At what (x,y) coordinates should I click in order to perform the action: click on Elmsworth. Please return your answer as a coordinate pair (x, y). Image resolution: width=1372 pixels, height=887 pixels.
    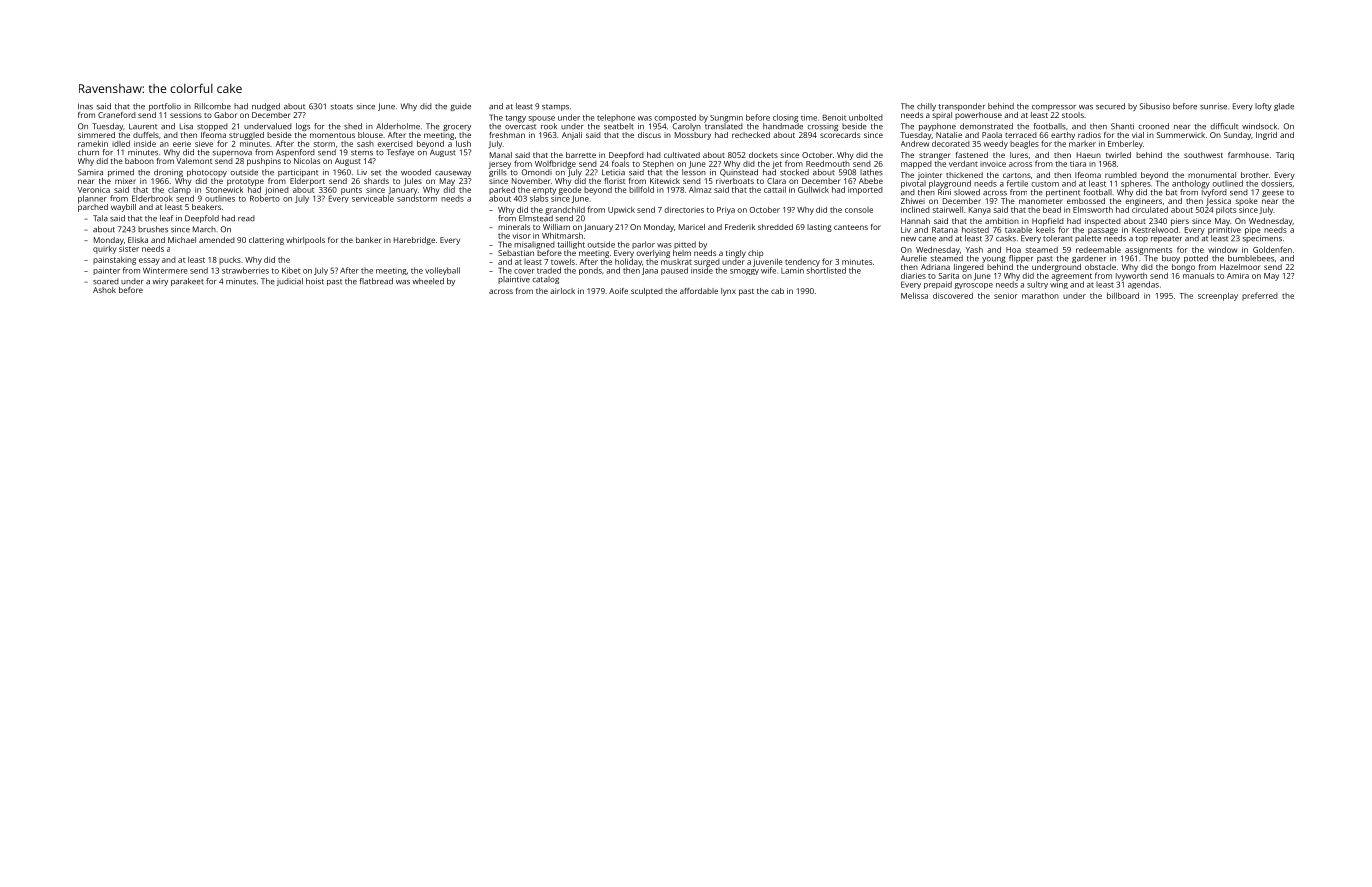
    Looking at the image, I should click on (1093, 209).
